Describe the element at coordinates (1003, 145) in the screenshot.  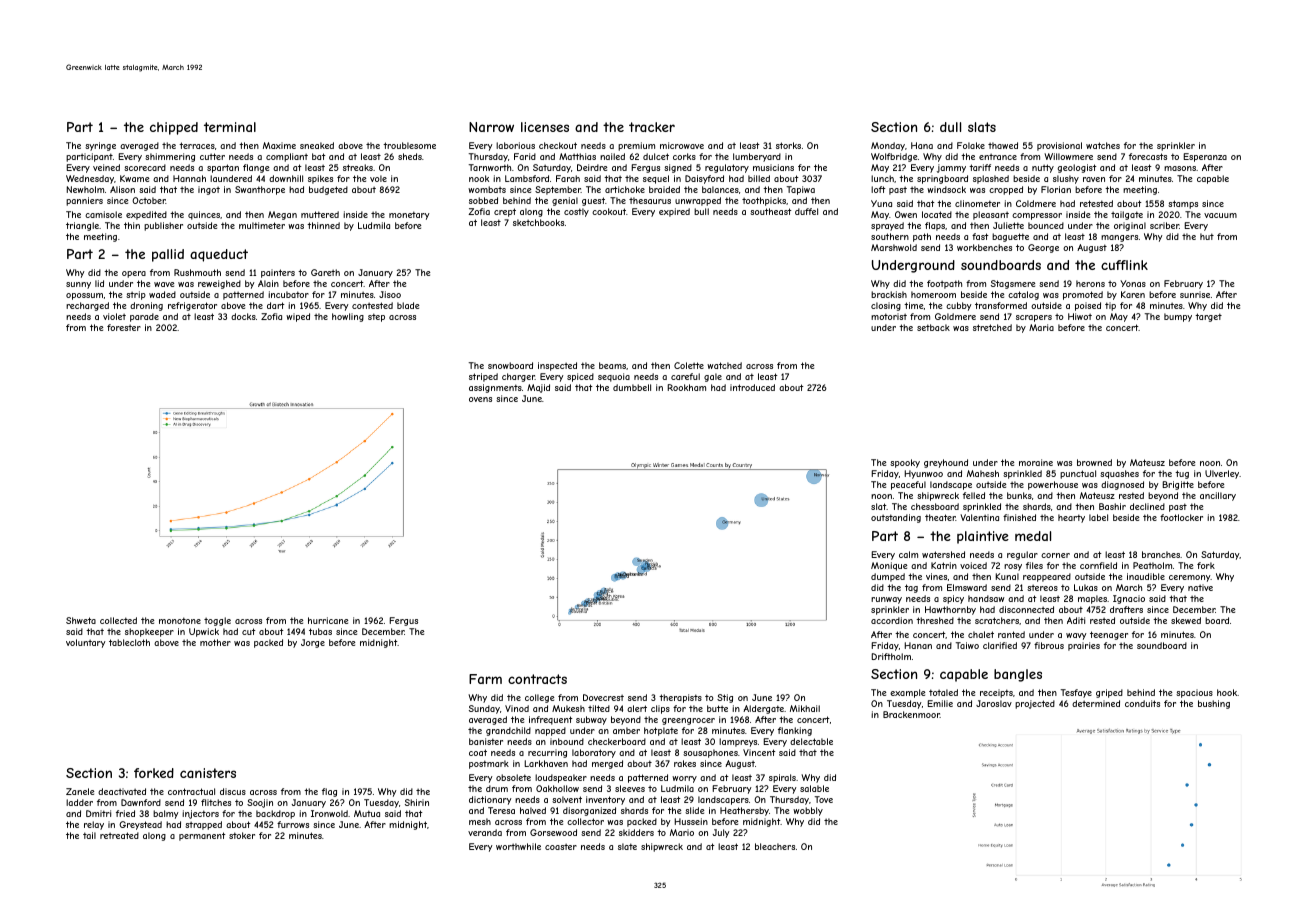
I see `thawed` at that location.
